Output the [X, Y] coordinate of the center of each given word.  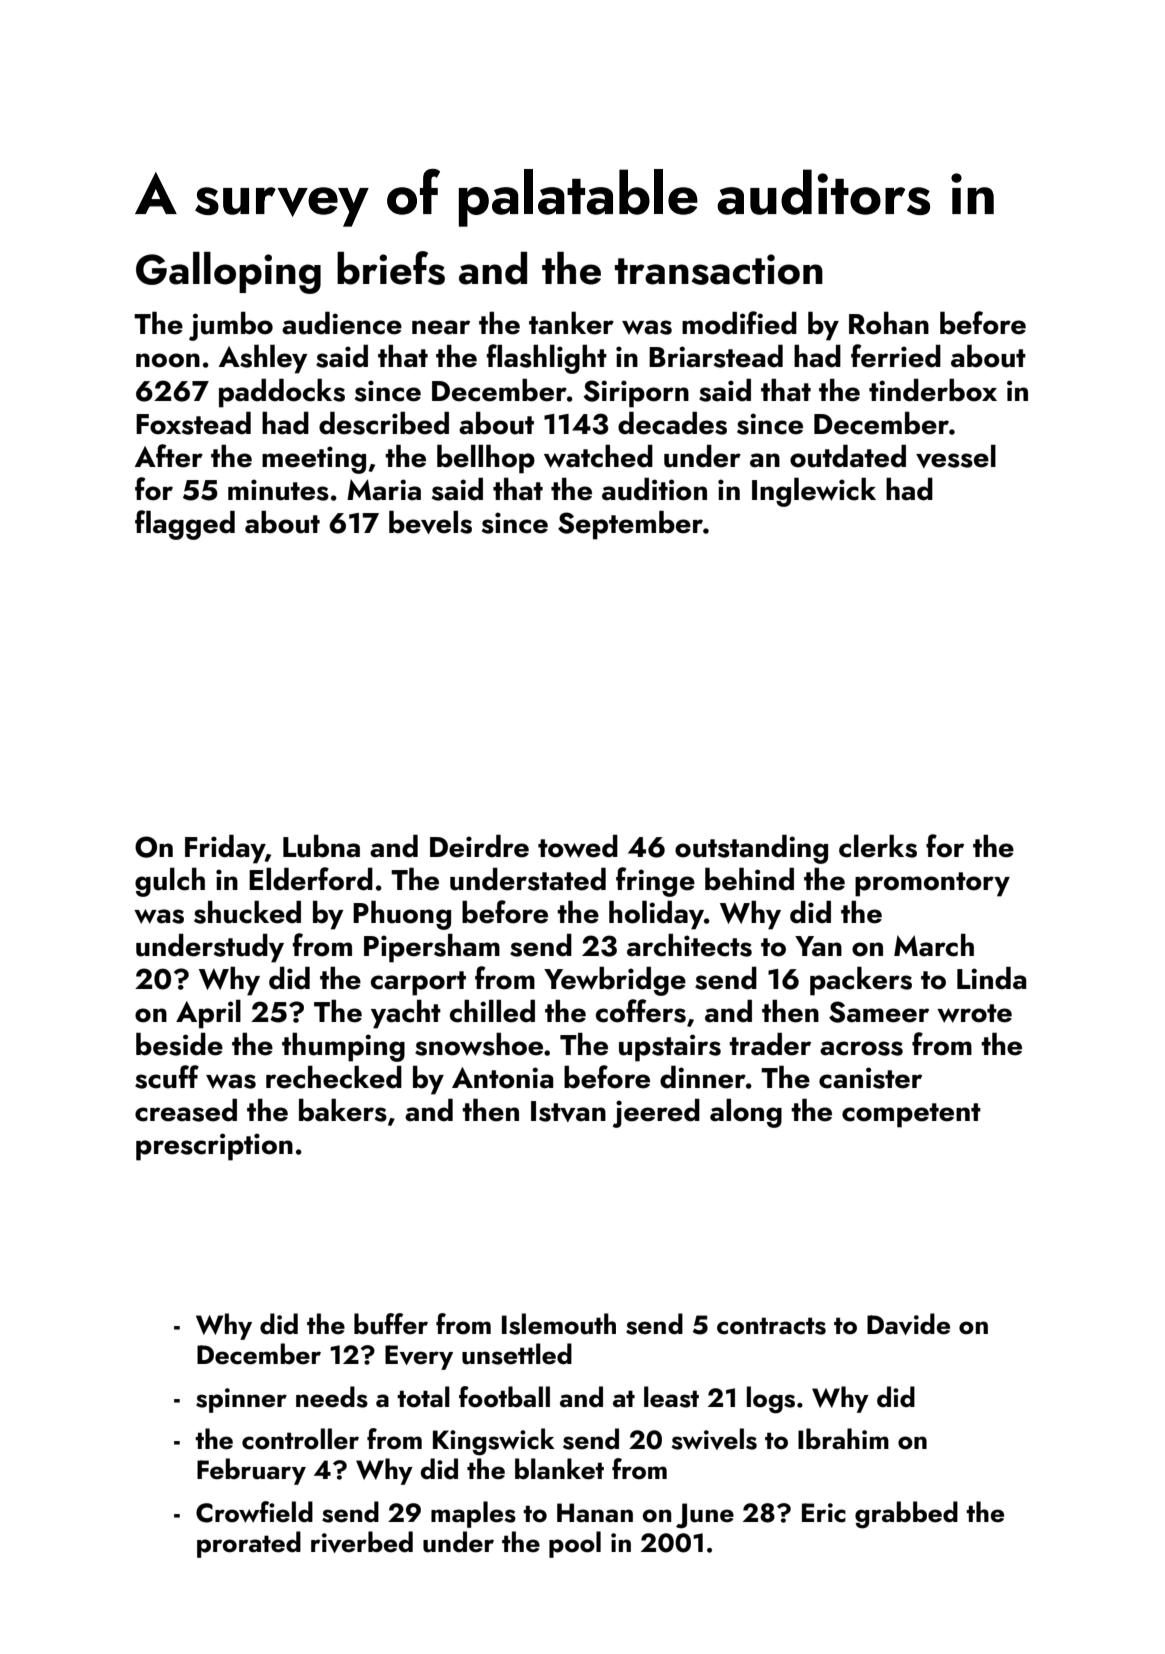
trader [770, 1044]
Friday [225, 849]
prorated [249, 1544]
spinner [241, 1400]
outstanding [751, 849]
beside [179, 1044]
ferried [896, 356]
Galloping [228, 273]
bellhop [486, 459]
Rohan [889, 323]
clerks [878, 846]
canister [870, 1078]
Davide [908, 1324]
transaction [719, 269]
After [169, 456]
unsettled [517, 1354]
